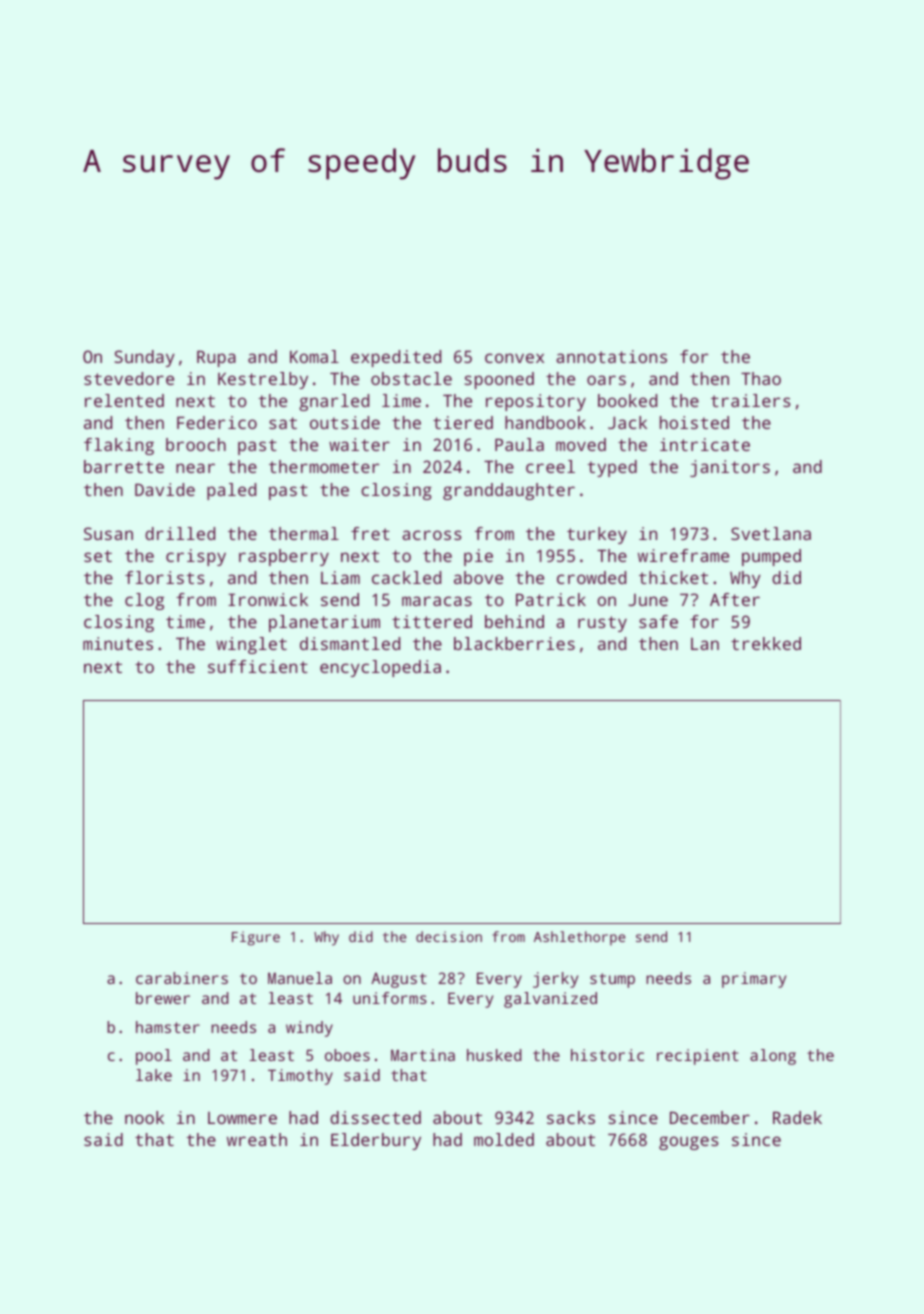 This page has width=924, height=1314. What do you see at coordinates (771, 533) in the page?
I see `Svetlana` at bounding box center [771, 533].
